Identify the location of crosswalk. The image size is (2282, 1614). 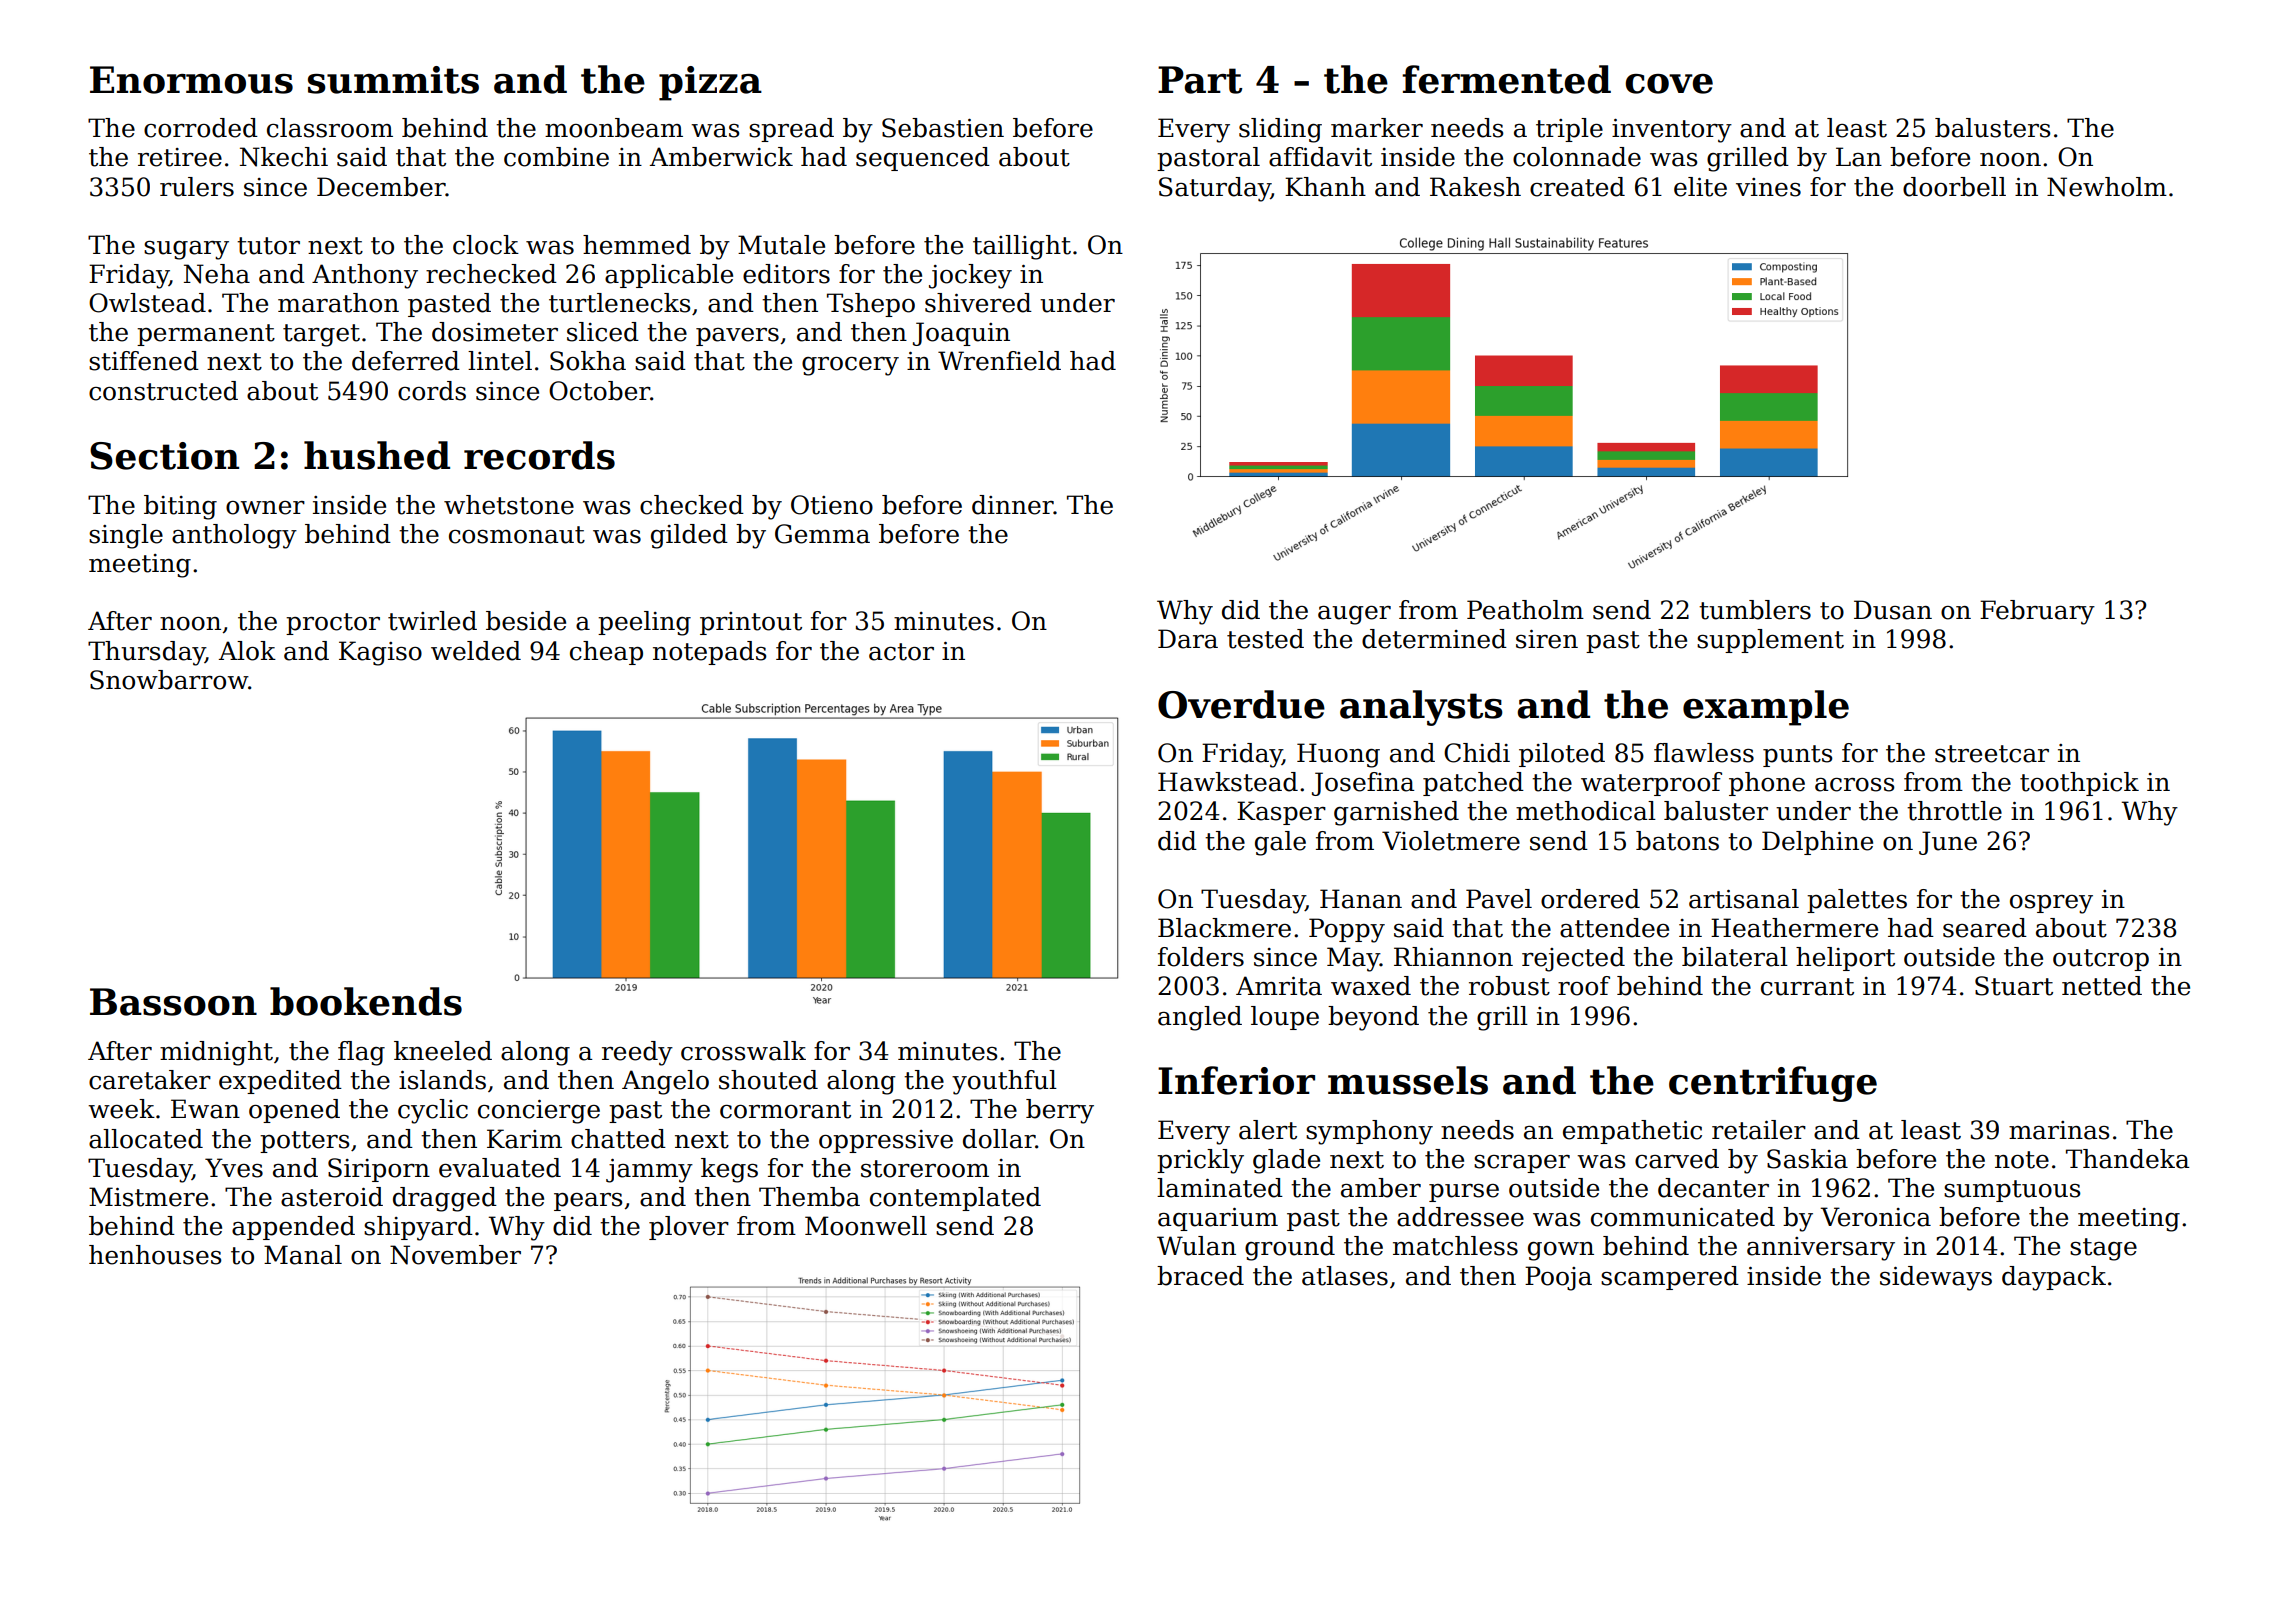
(743, 1051).
